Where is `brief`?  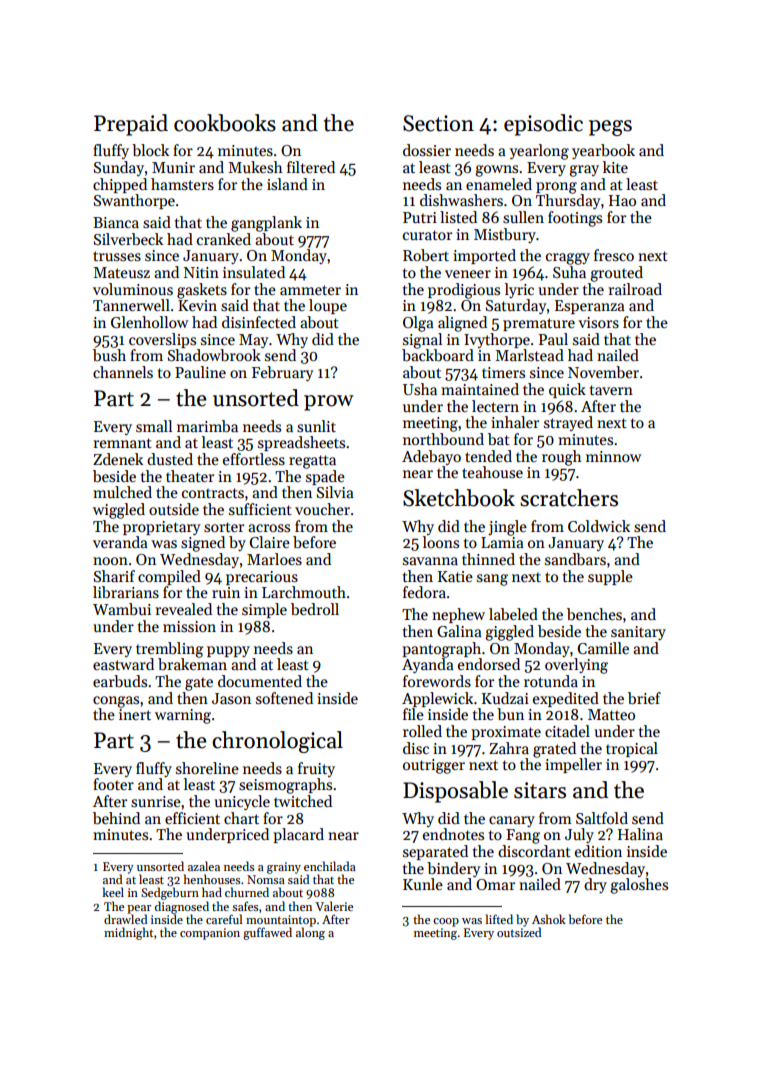
brief is located at coordinates (644, 698).
